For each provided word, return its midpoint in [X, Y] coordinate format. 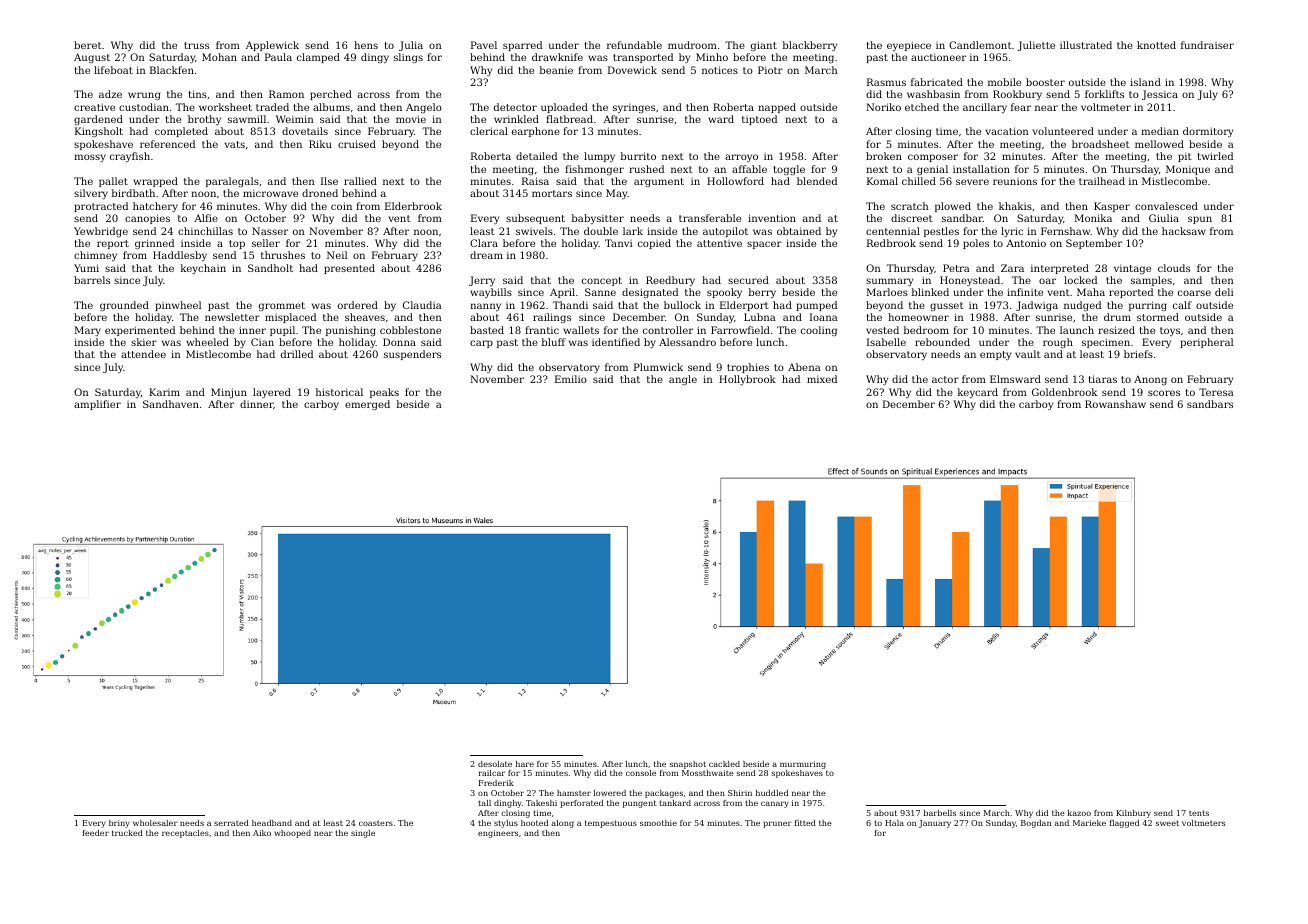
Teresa [1216, 392]
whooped [292, 834]
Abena [804, 367]
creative [94, 107]
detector [515, 107]
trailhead [1102, 181]
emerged [367, 405]
